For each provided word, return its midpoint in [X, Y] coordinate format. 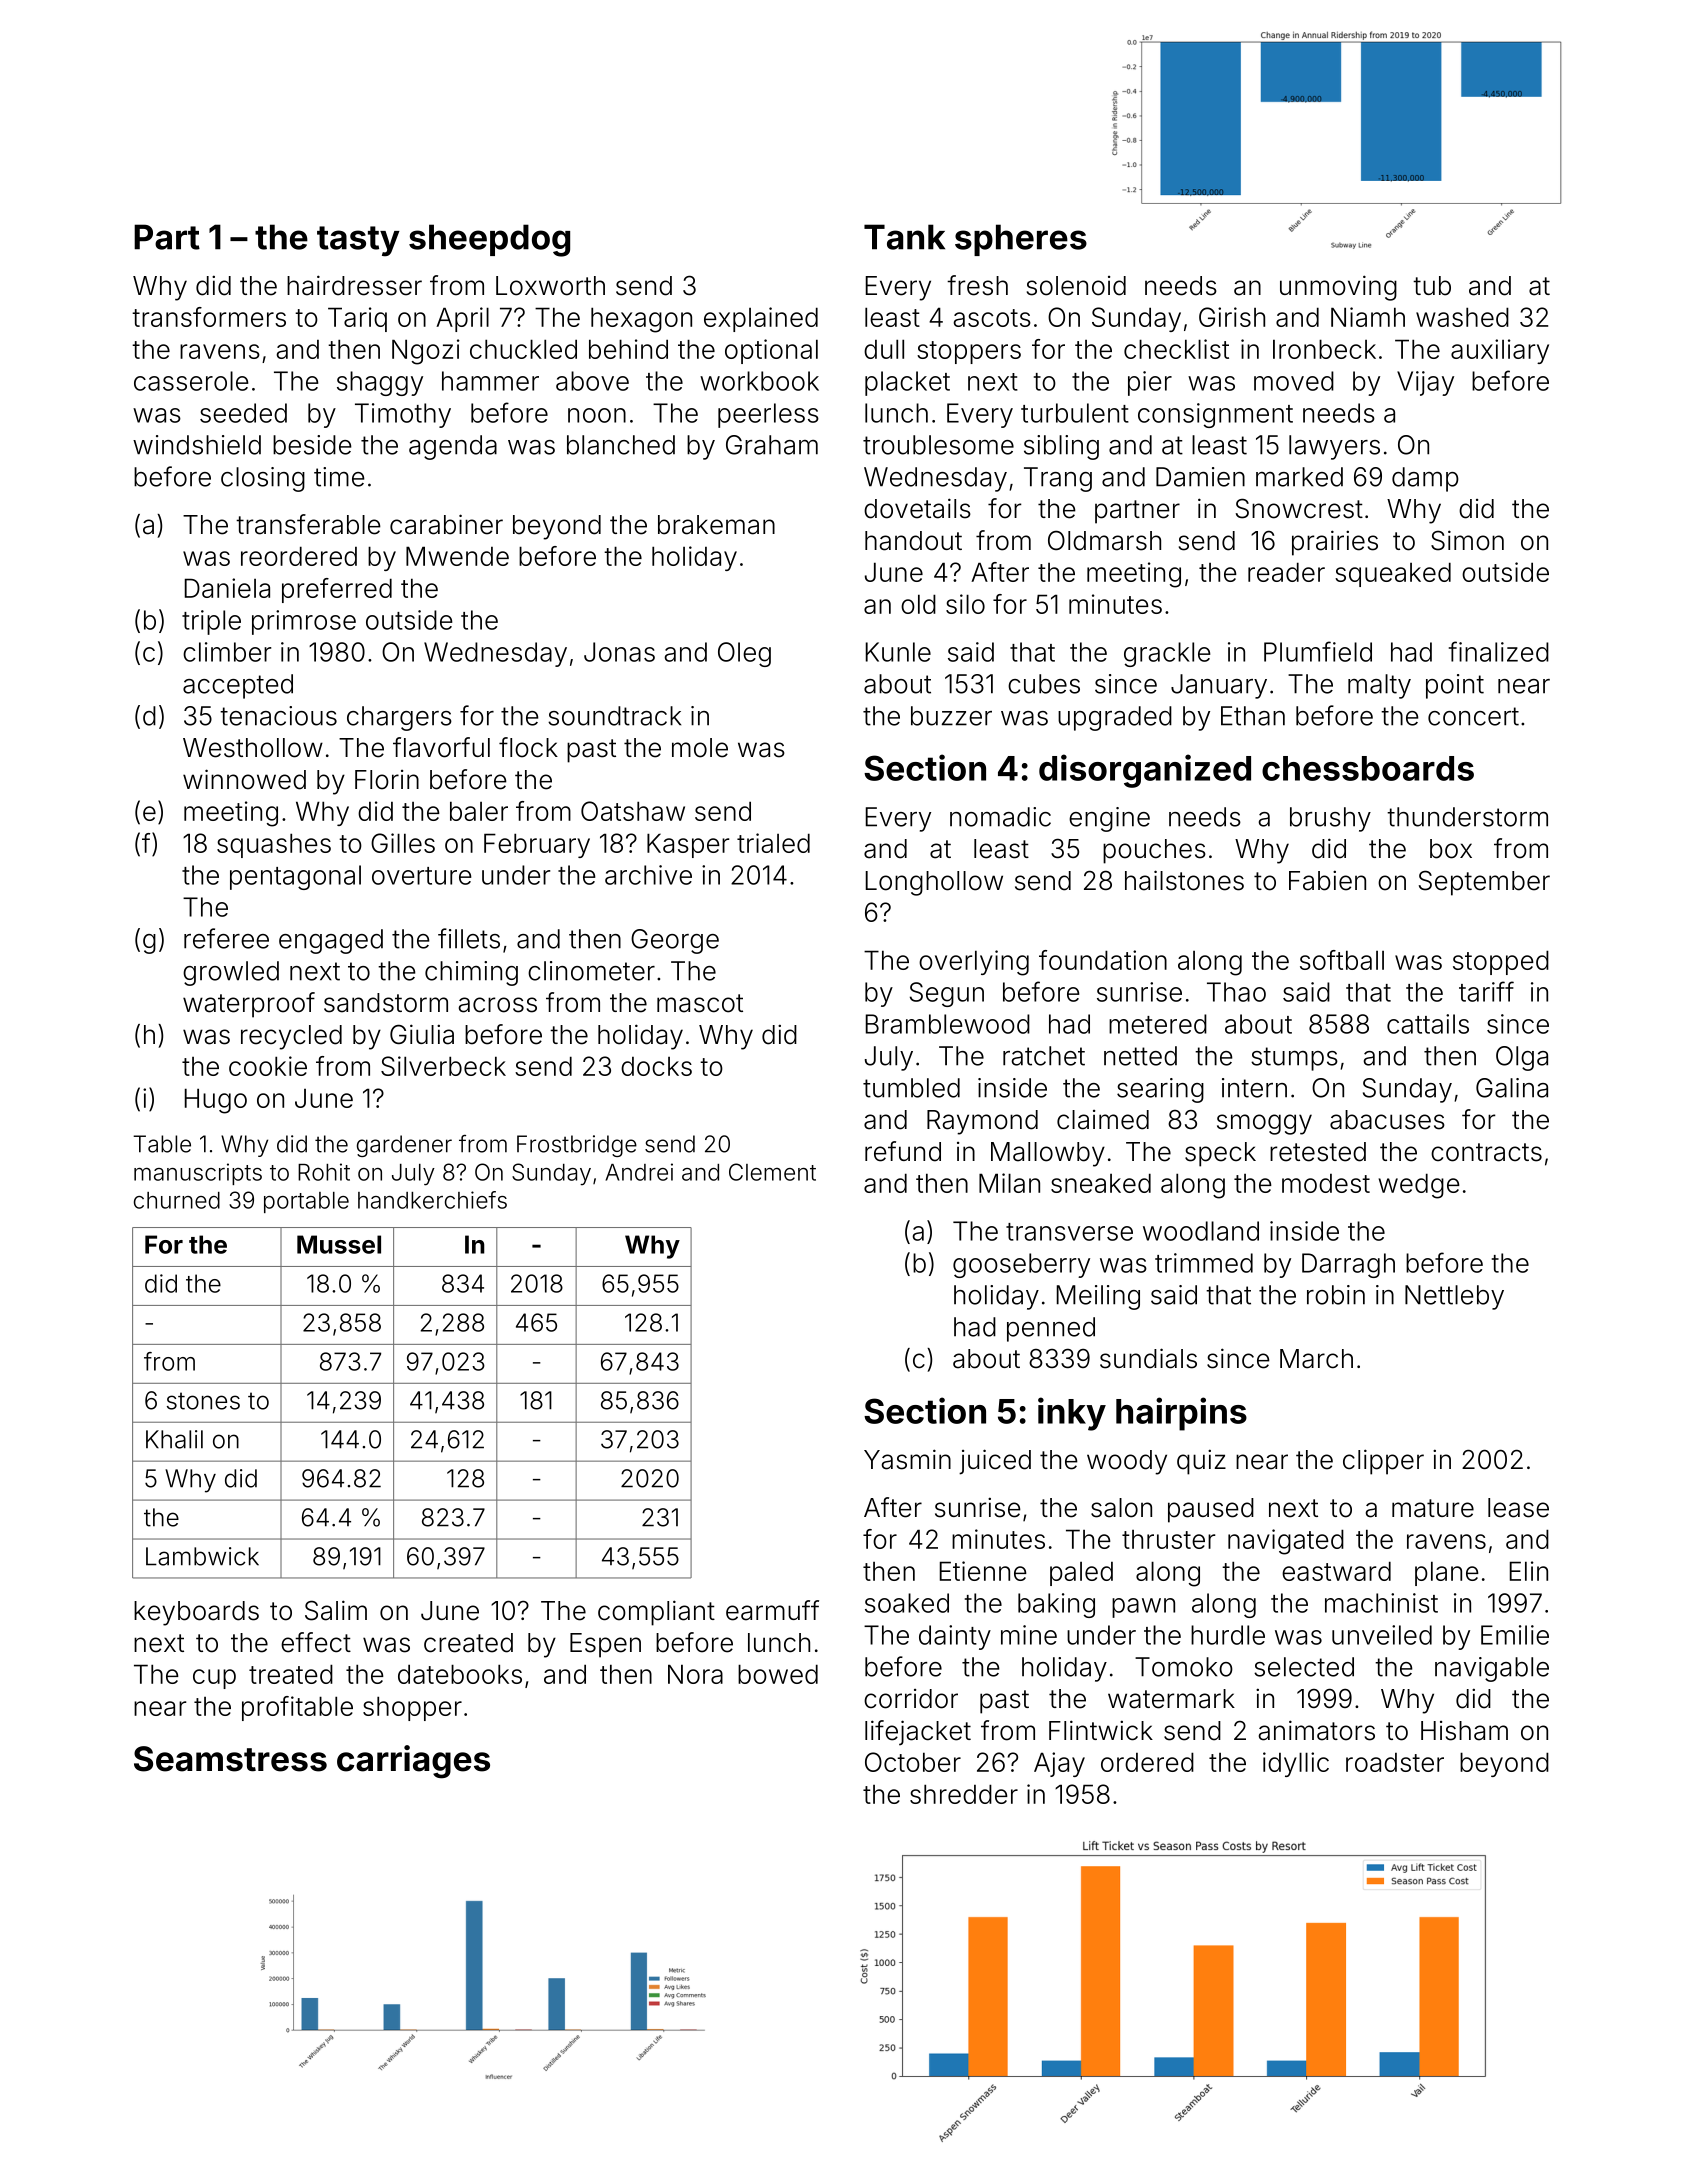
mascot [700, 1003]
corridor [911, 1699]
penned [1051, 1329]
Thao [1236, 992]
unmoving [1338, 288]
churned [177, 1200]
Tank [904, 237]
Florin [387, 780]
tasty [358, 241]
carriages [413, 1762]
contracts [1486, 1152]
